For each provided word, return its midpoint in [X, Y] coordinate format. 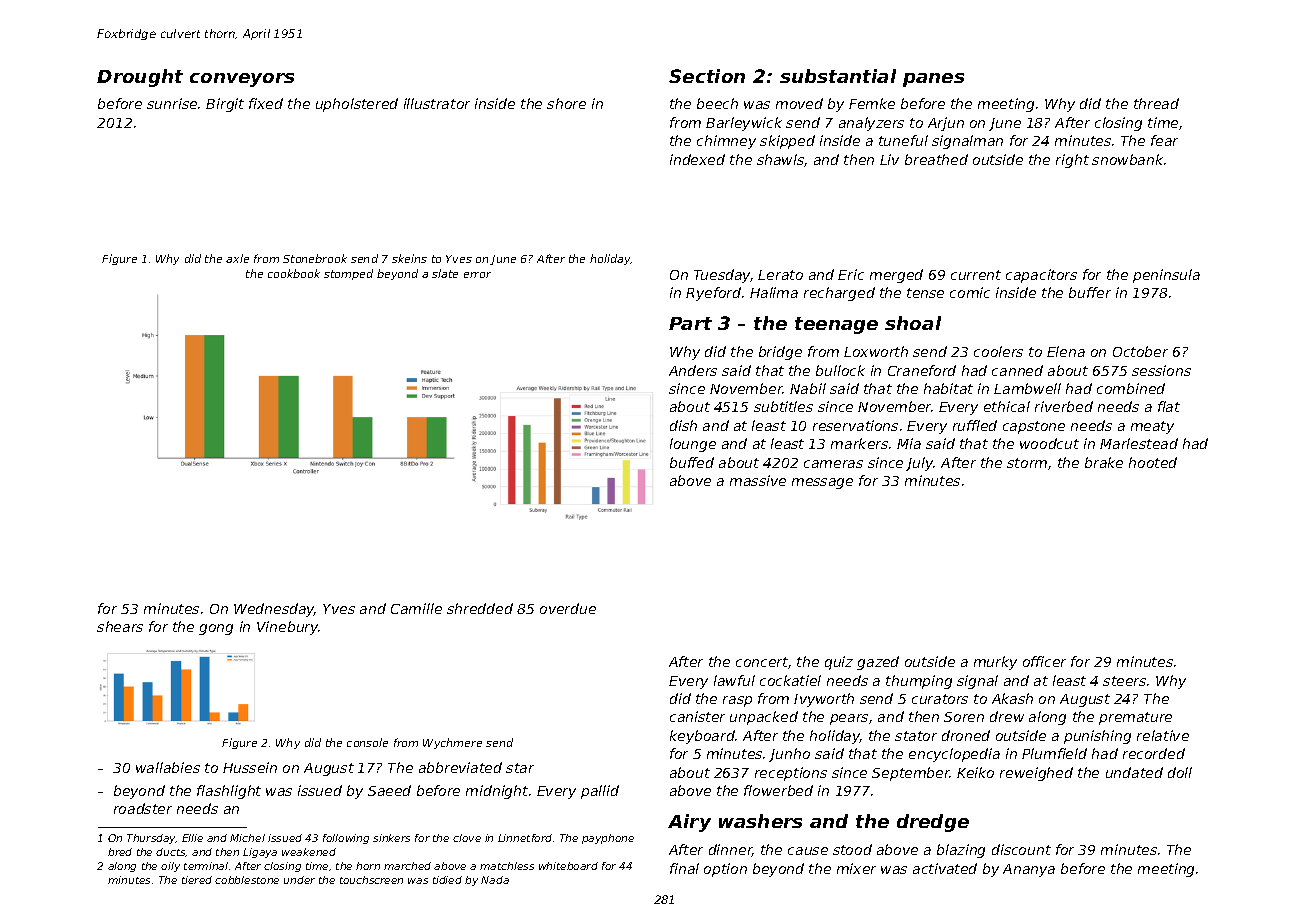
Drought [140, 78]
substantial [838, 76]
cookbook [294, 273]
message [822, 483]
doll [1180, 772]
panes [933, 80]
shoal [913, 323]
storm [1027, 463]
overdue [568, 608]
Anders [693, 370]
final [684, 868]
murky [995, 663]
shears [120, 626]
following [346, 839]
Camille [416, 608]
